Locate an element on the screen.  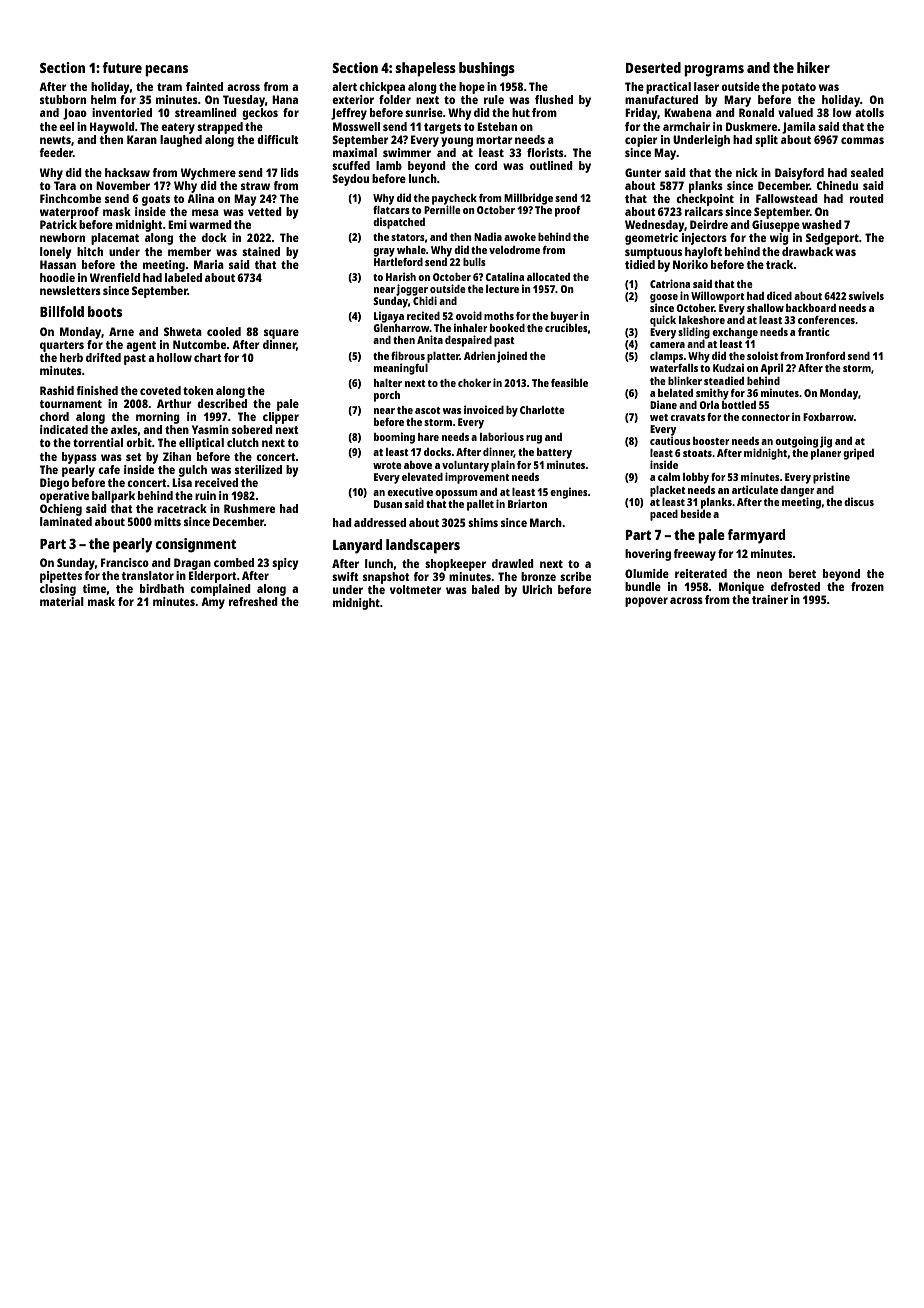
chart is located at coordinates (208, 357).
